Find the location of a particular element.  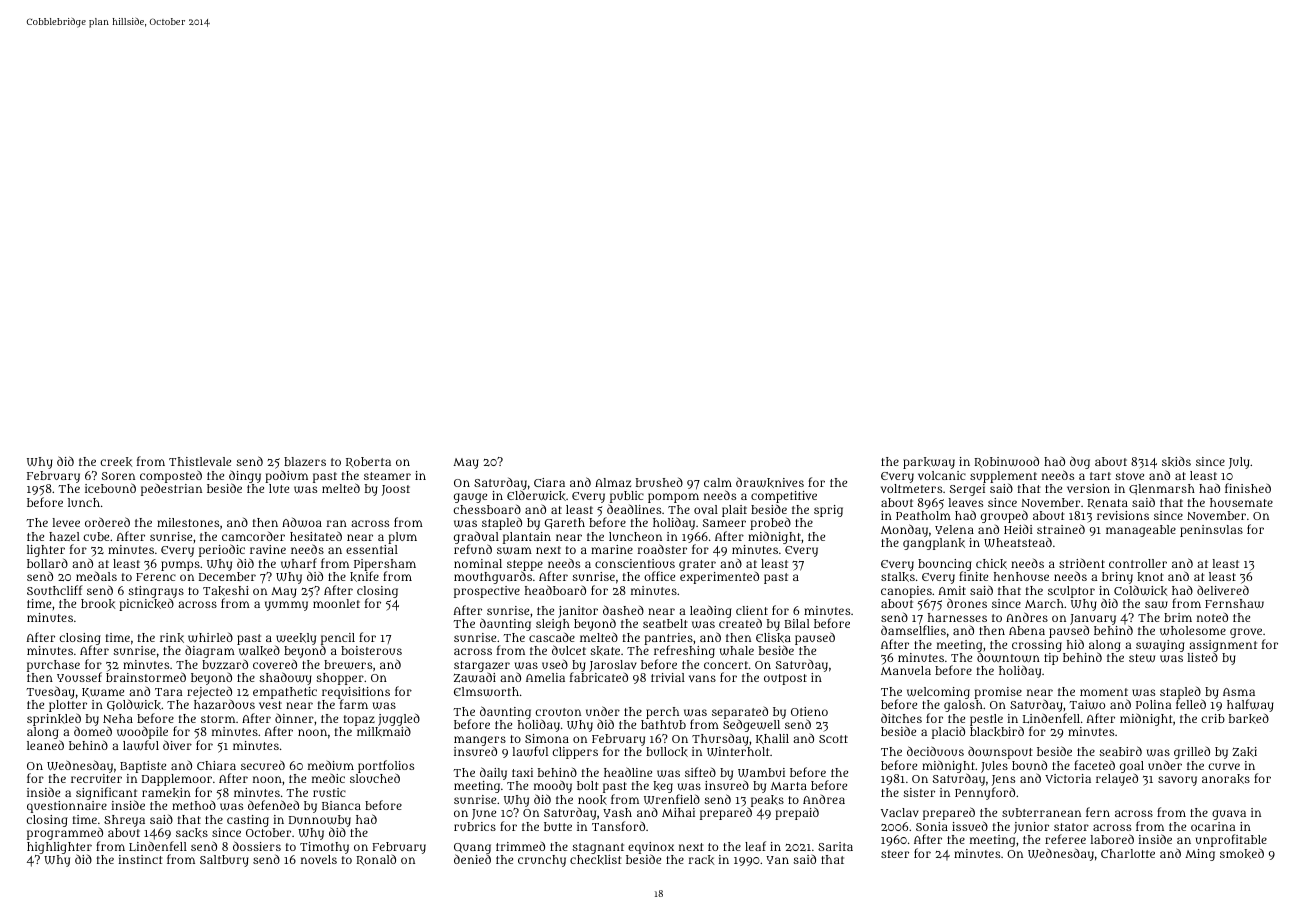

prepaid is located at coordinates (797, 813).
